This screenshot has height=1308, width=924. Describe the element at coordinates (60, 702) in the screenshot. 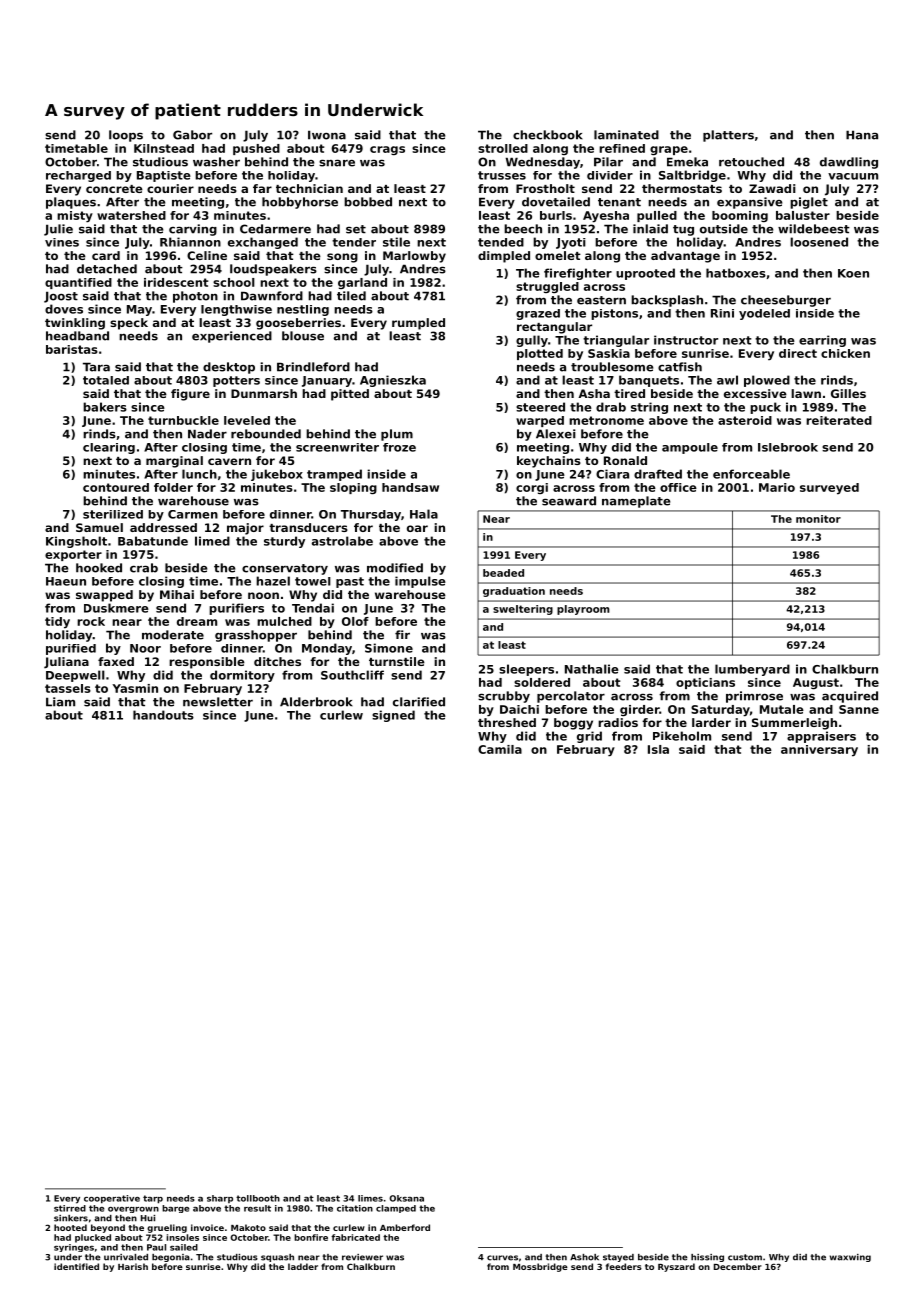

I see `Liam` at that location.
